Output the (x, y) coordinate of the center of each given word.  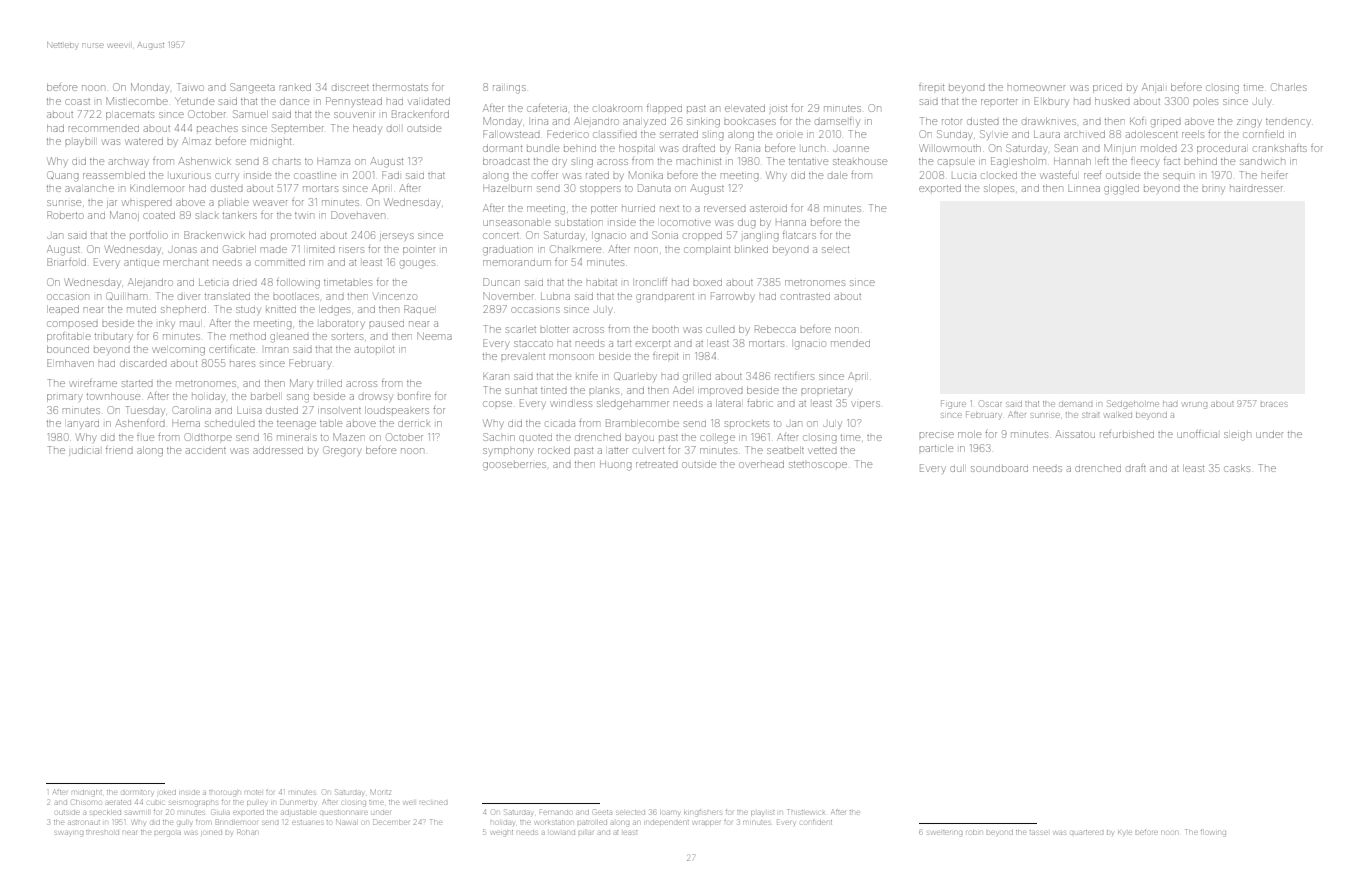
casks (1237, 468)
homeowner (1036, 88)
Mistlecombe (137, 101)
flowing (1213, 832)
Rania (747, 148)
